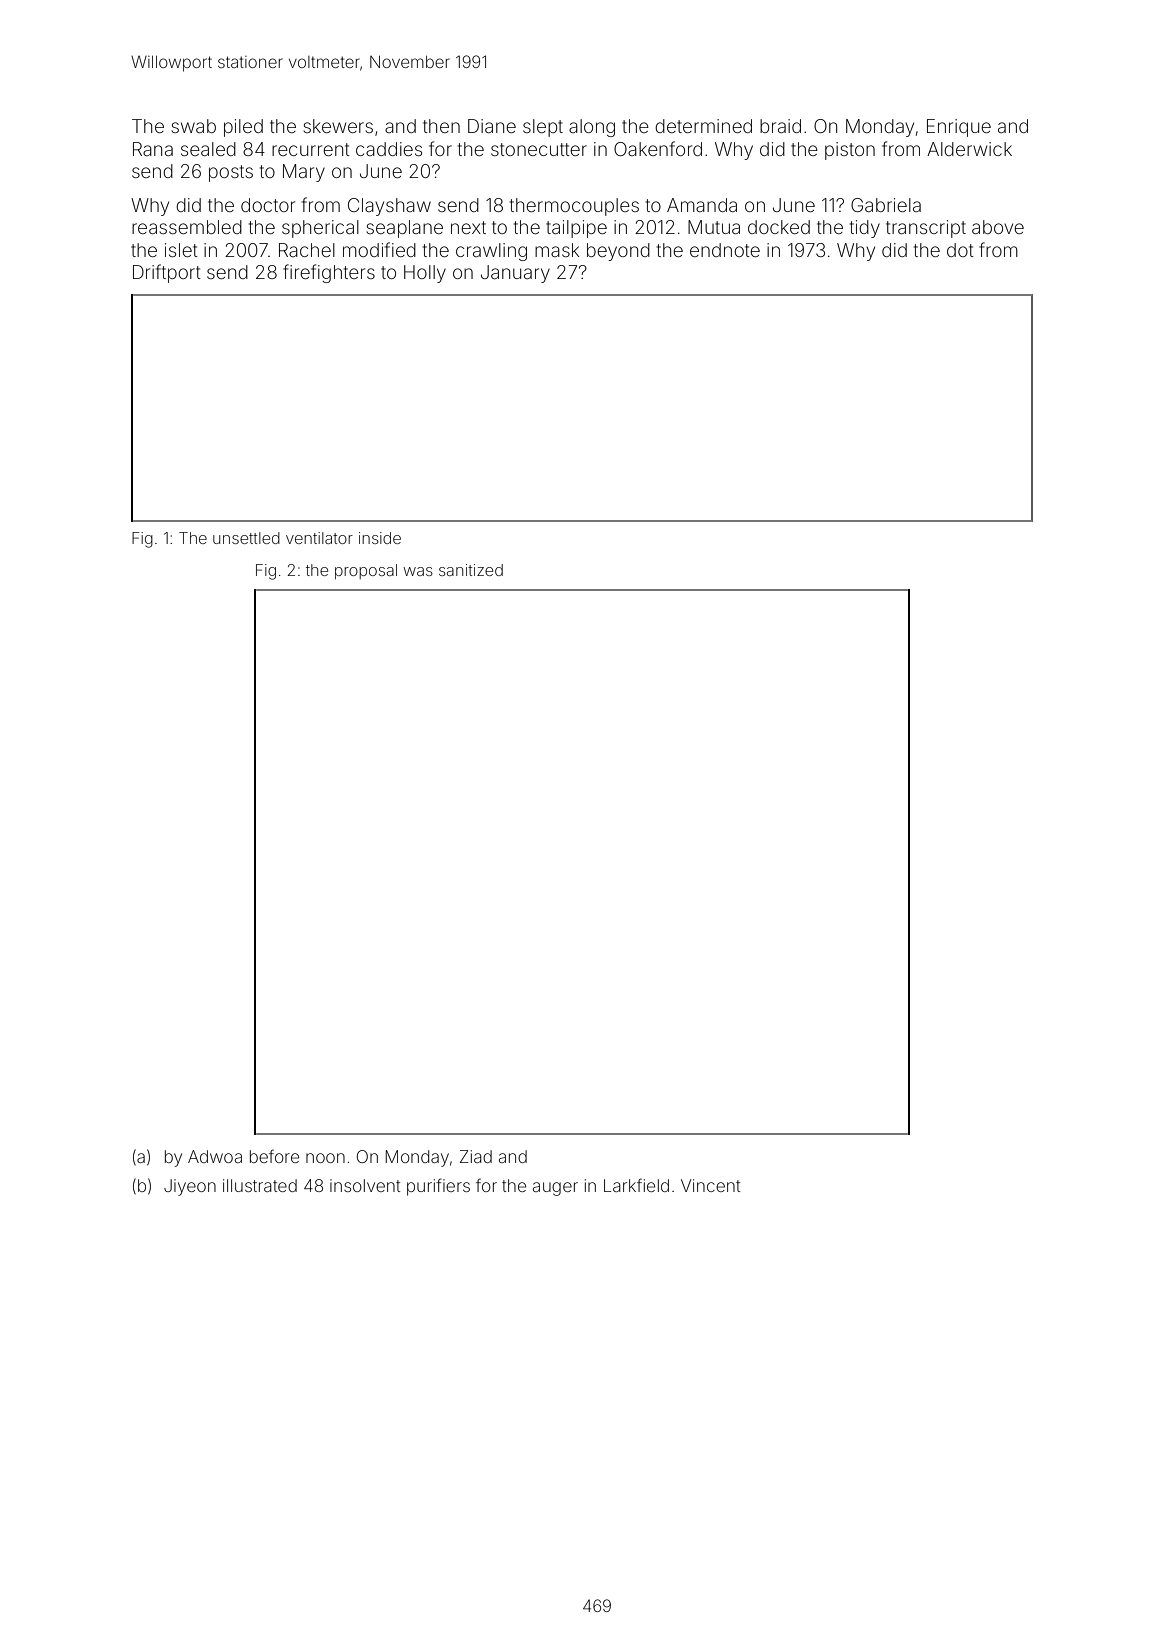 The width and height of the page is (1164, 1646). What do you see at coordinates (215, 1156) in the page?
I see `Adwoa` at bounding box center [215, 1156].
